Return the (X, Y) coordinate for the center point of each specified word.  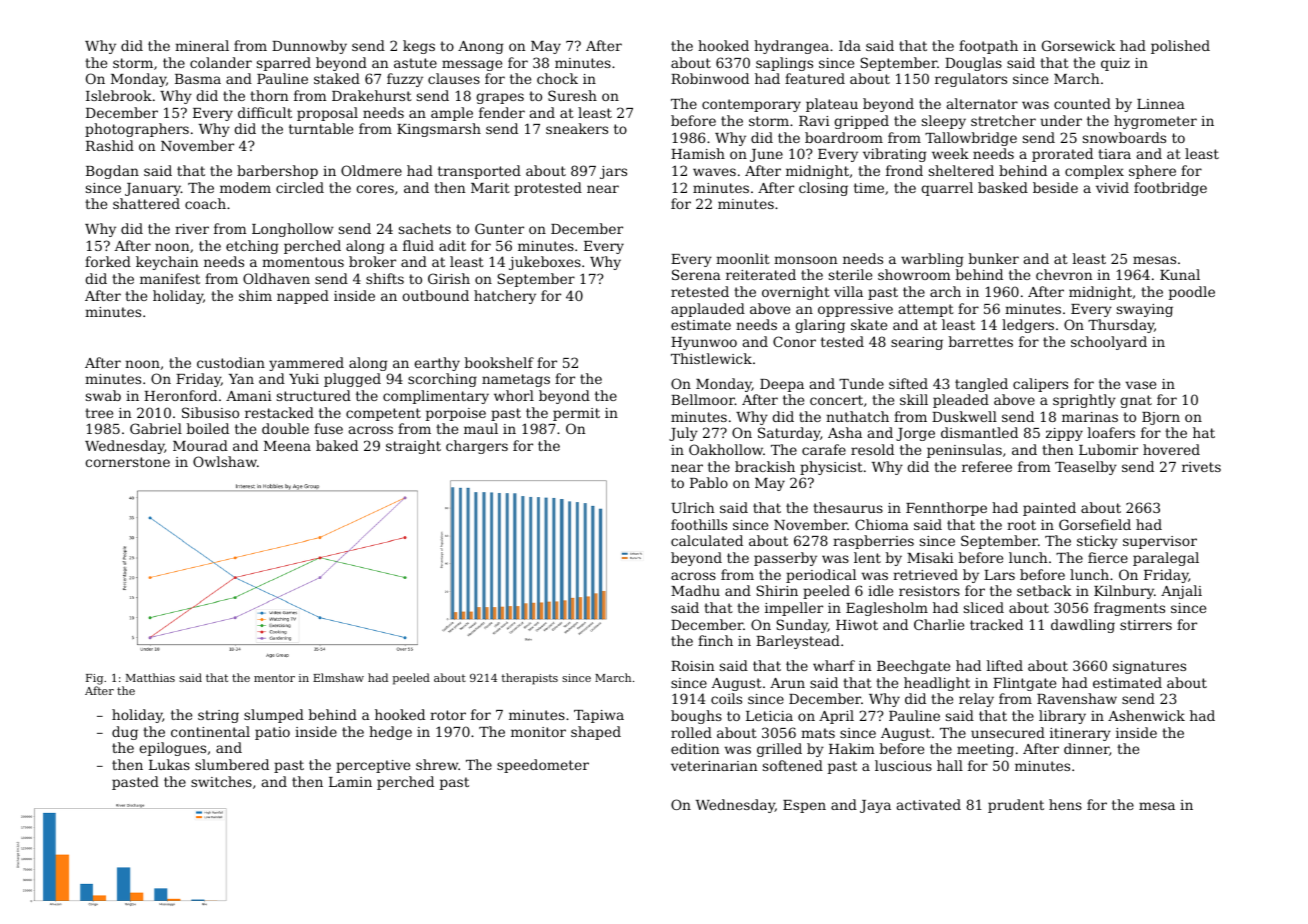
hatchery (505, 297)
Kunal (1180, 274)
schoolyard (1109, 343)
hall (950, 765)
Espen (804, 806)
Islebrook (119, 95)
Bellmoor (703, 399)
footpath (988, 47)
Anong (481, 47)
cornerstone (127, 462)
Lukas (169, 764)
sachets (425, 228)
